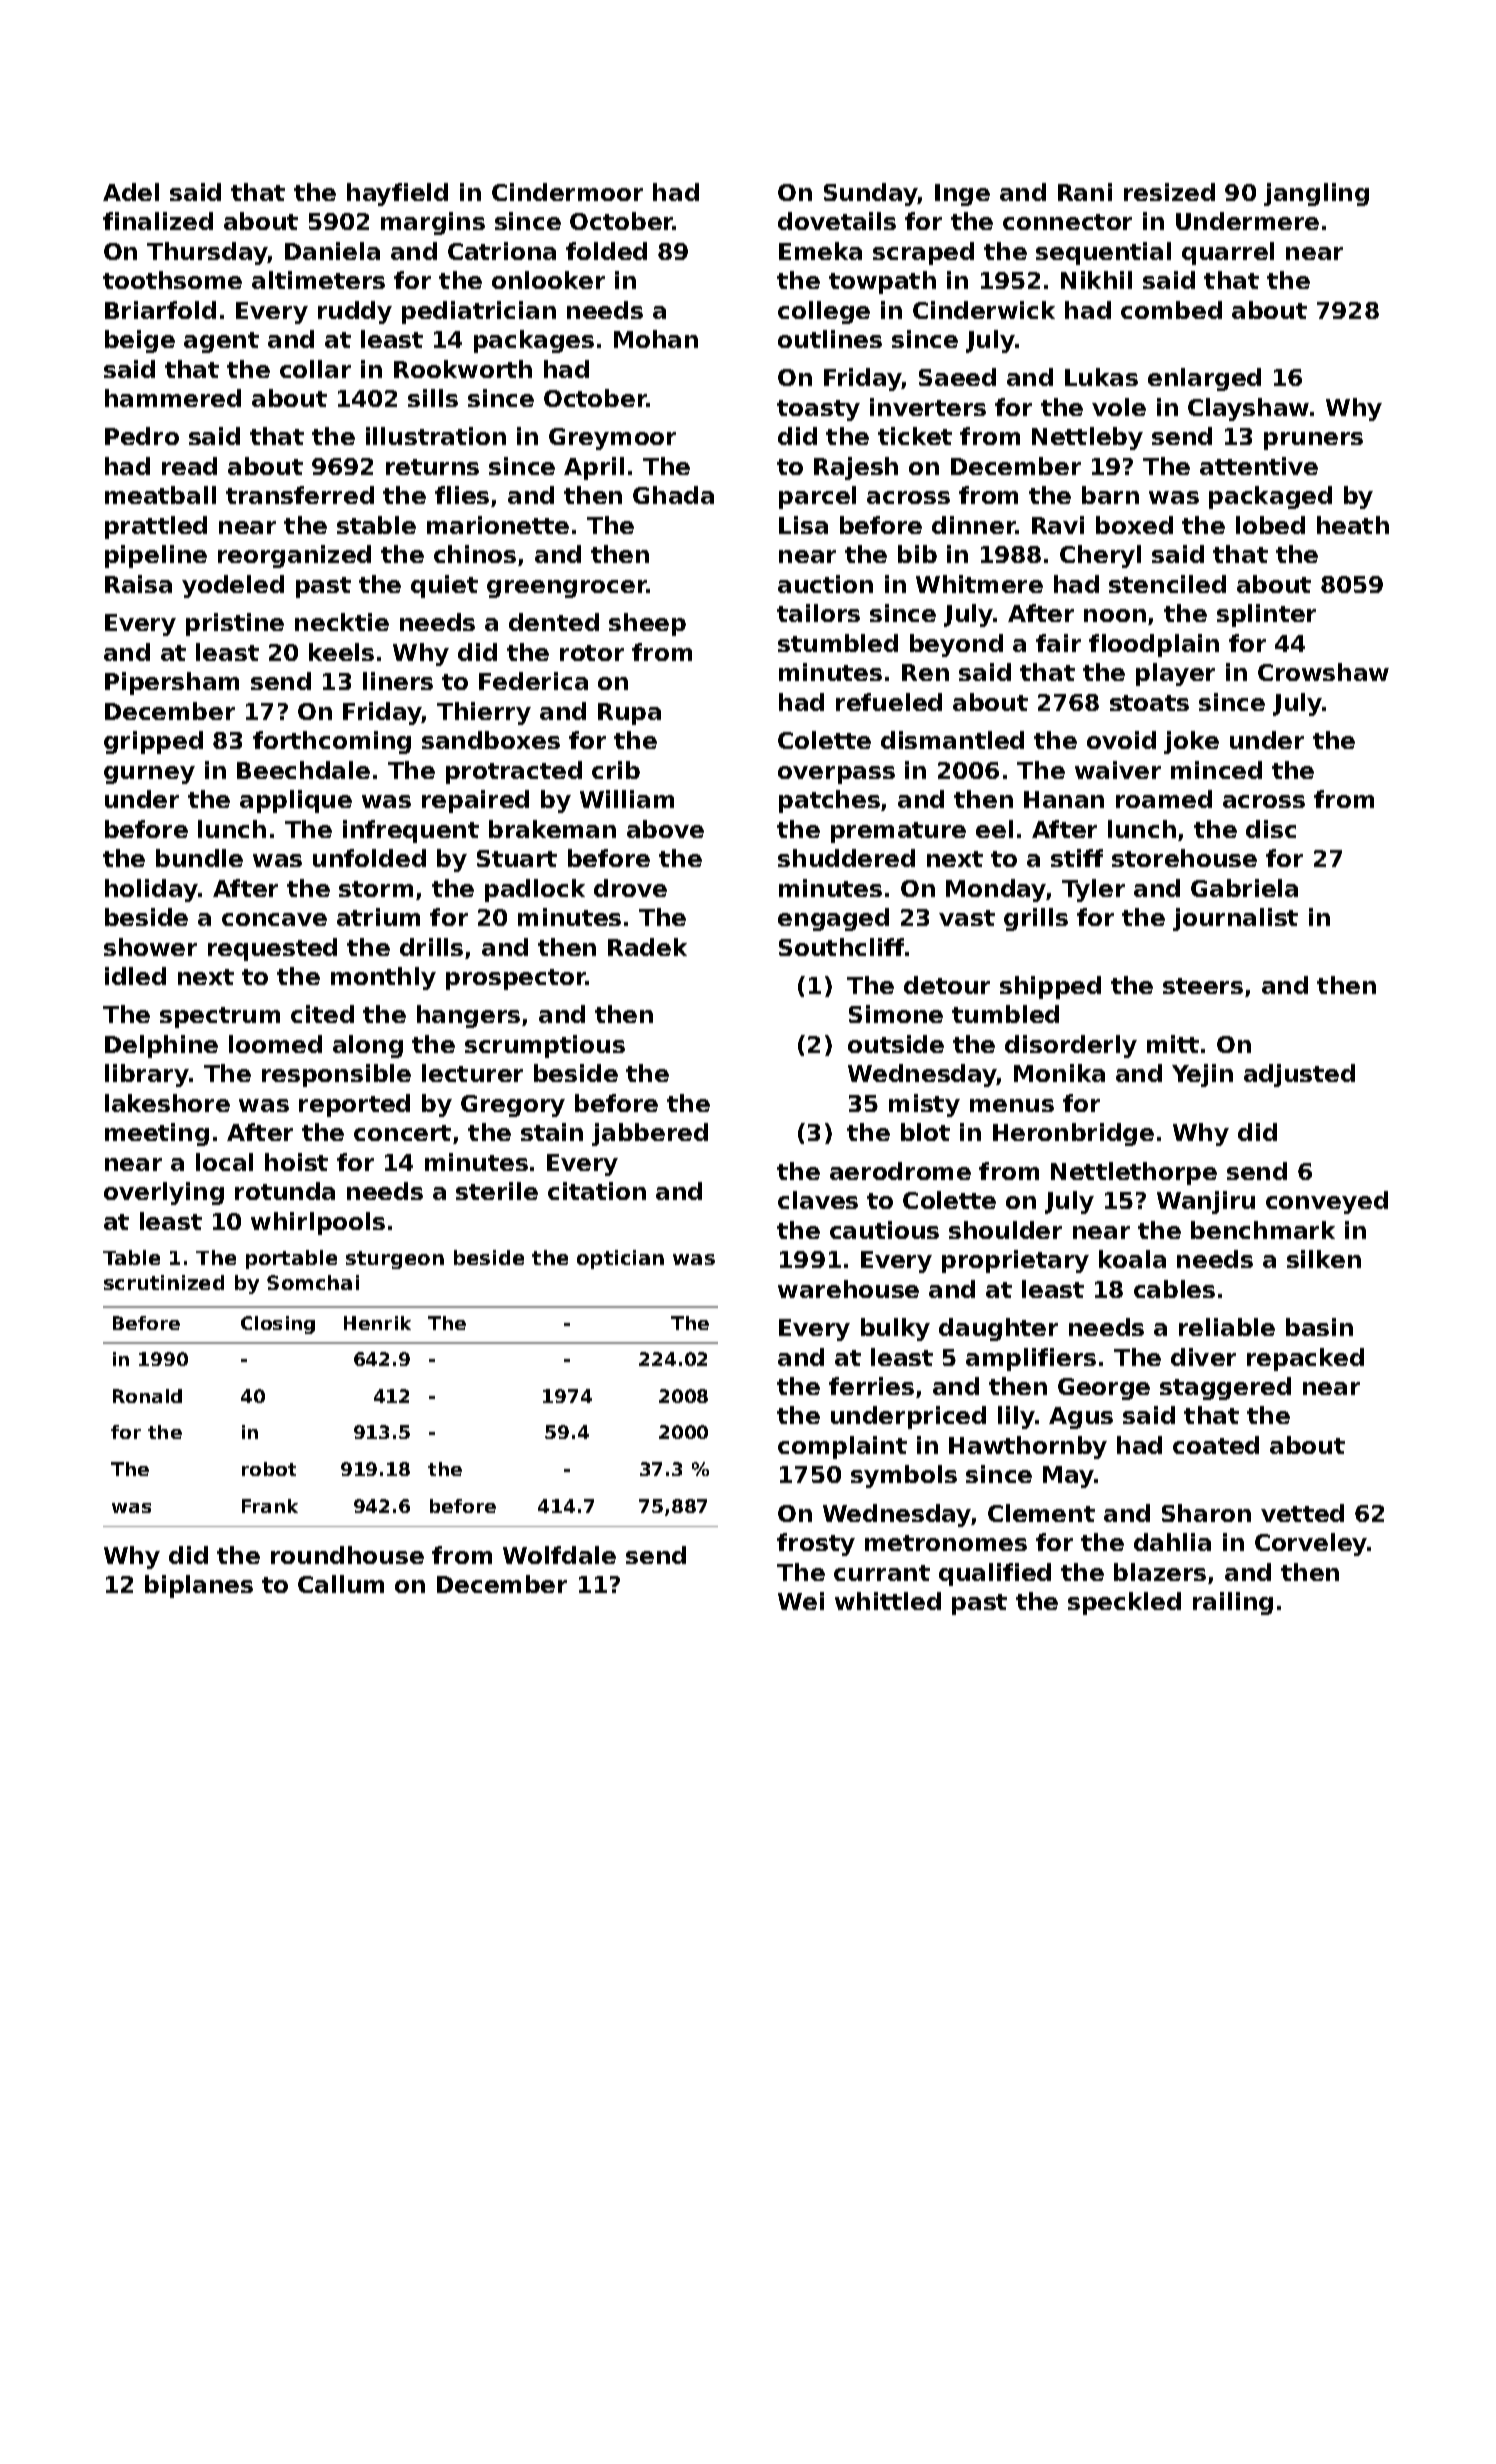 The width and height of the image is (1496, 2464). Describe the element at coordinates (1248, 409) in the image. I see `Clayshaw` at that location.
